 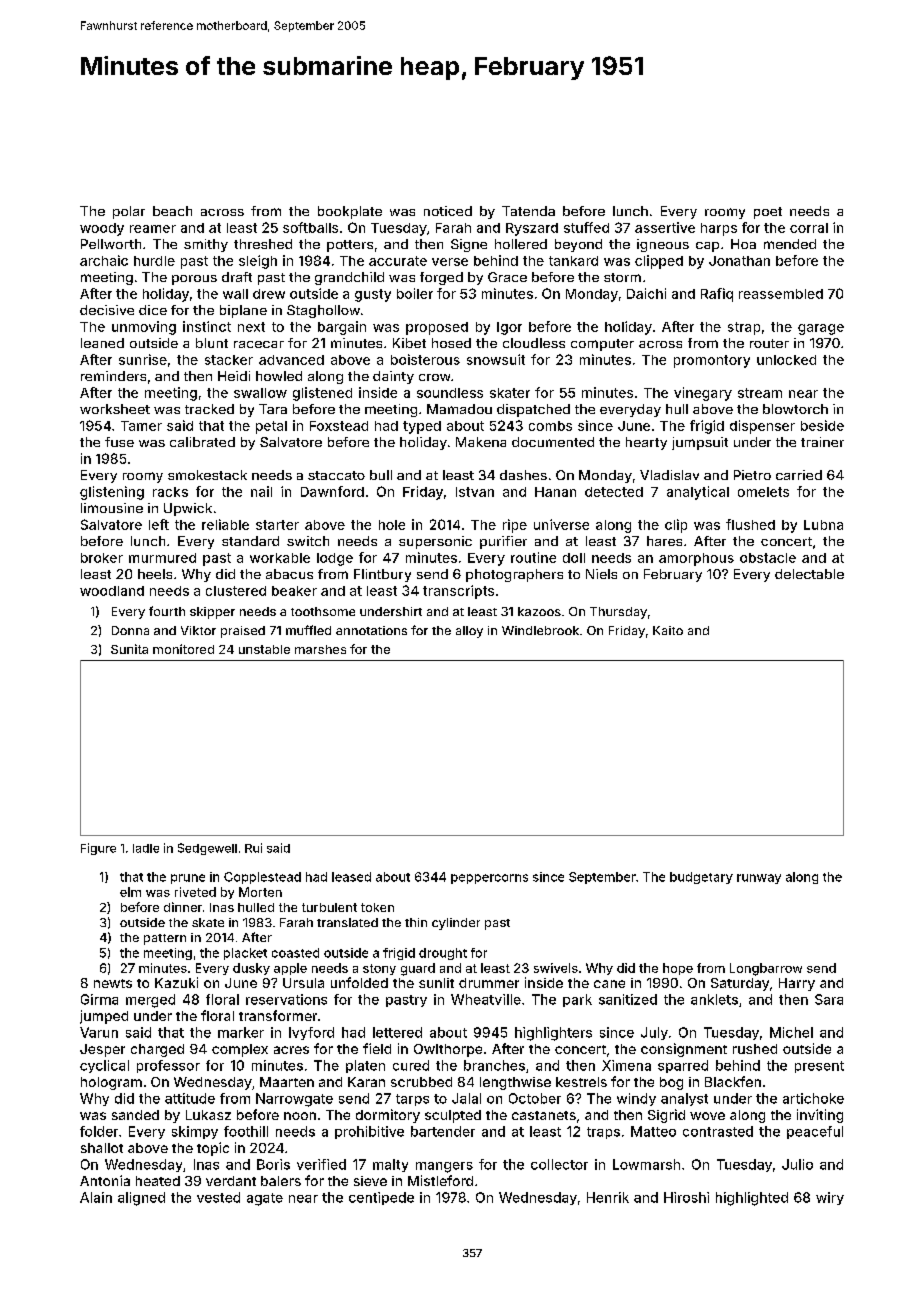 What do you see at coordinates (218, 1197) in the screenshot?
I see `vested` at bounding box center [218, 1197].
